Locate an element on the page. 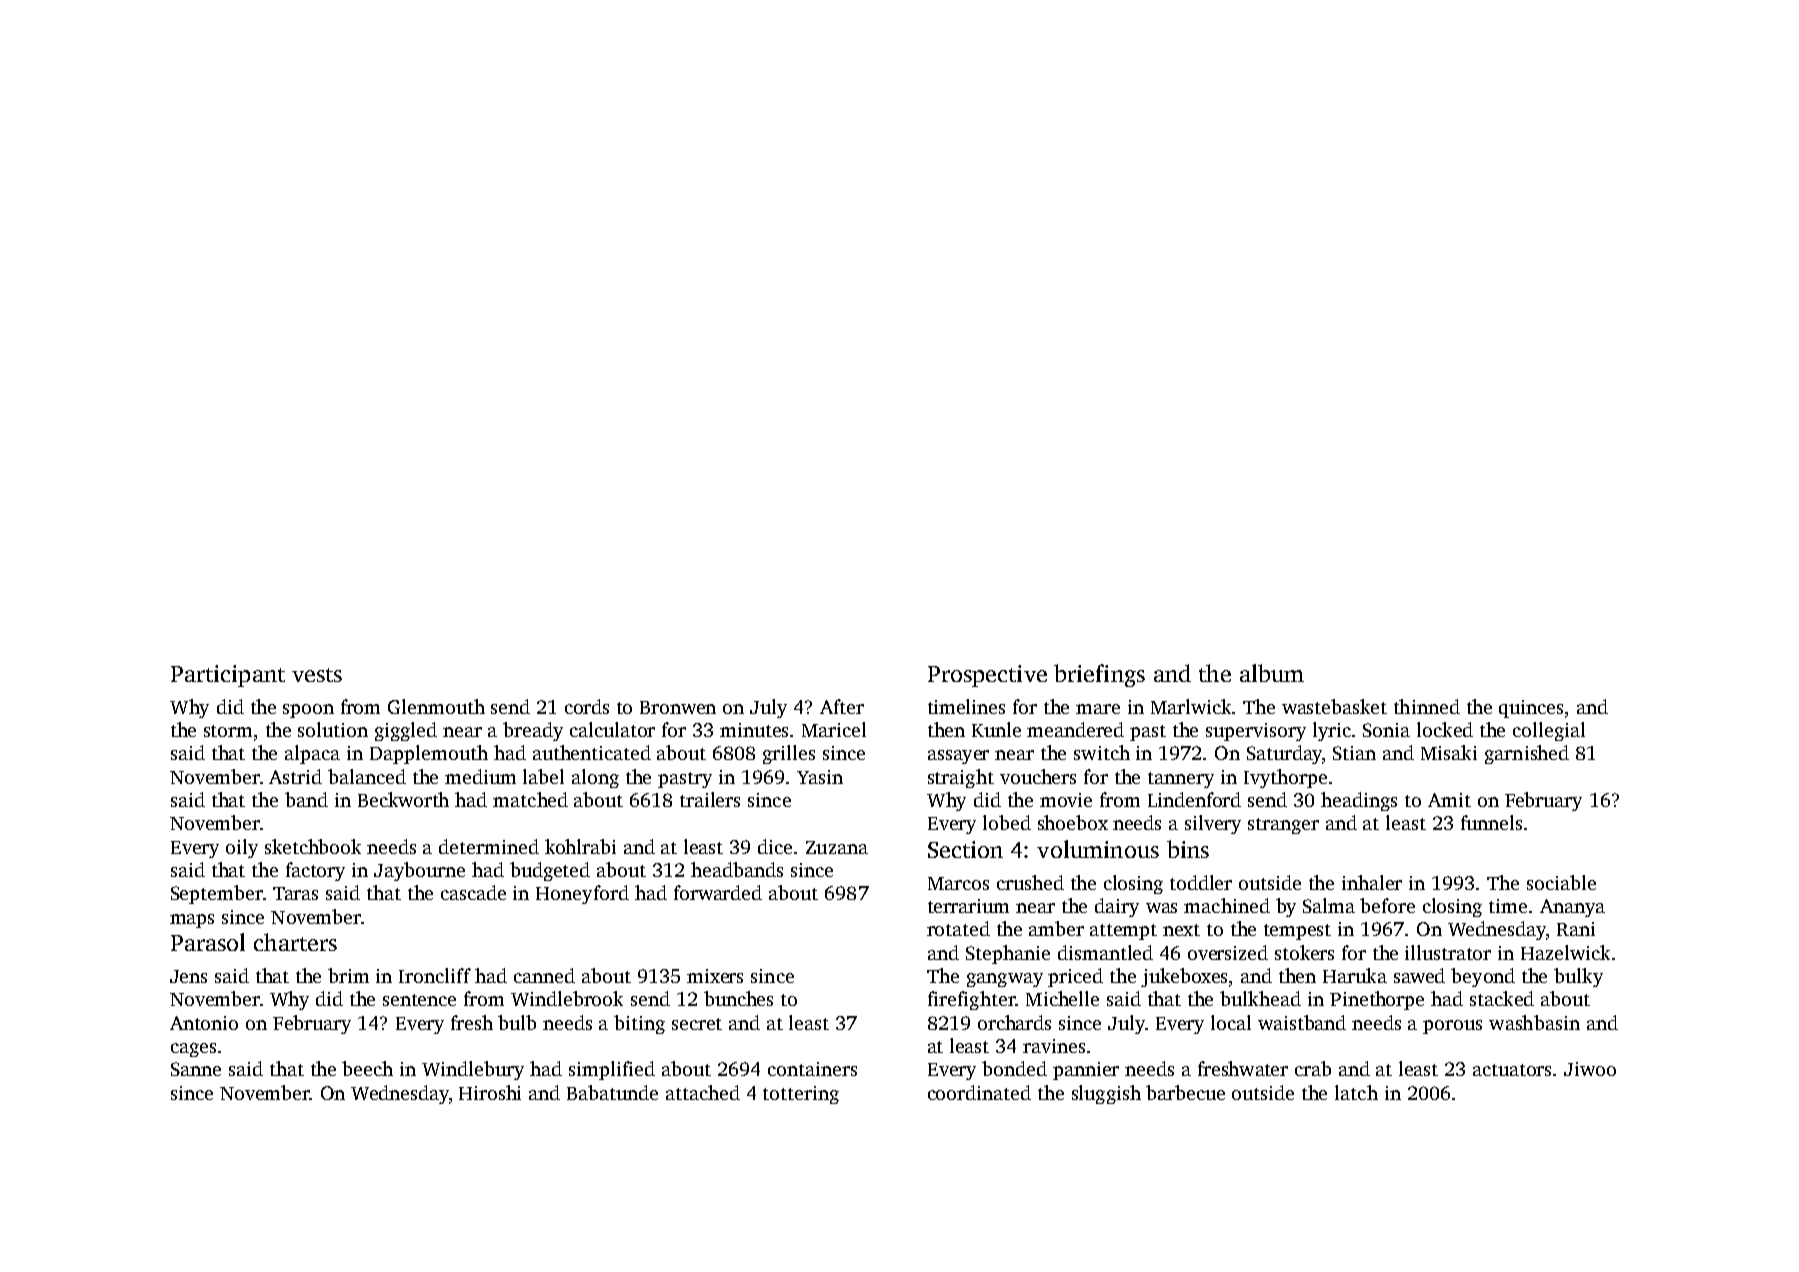 The width and height of the page is (1799, 1272). sawed is located at coordinates (1419, 975).
